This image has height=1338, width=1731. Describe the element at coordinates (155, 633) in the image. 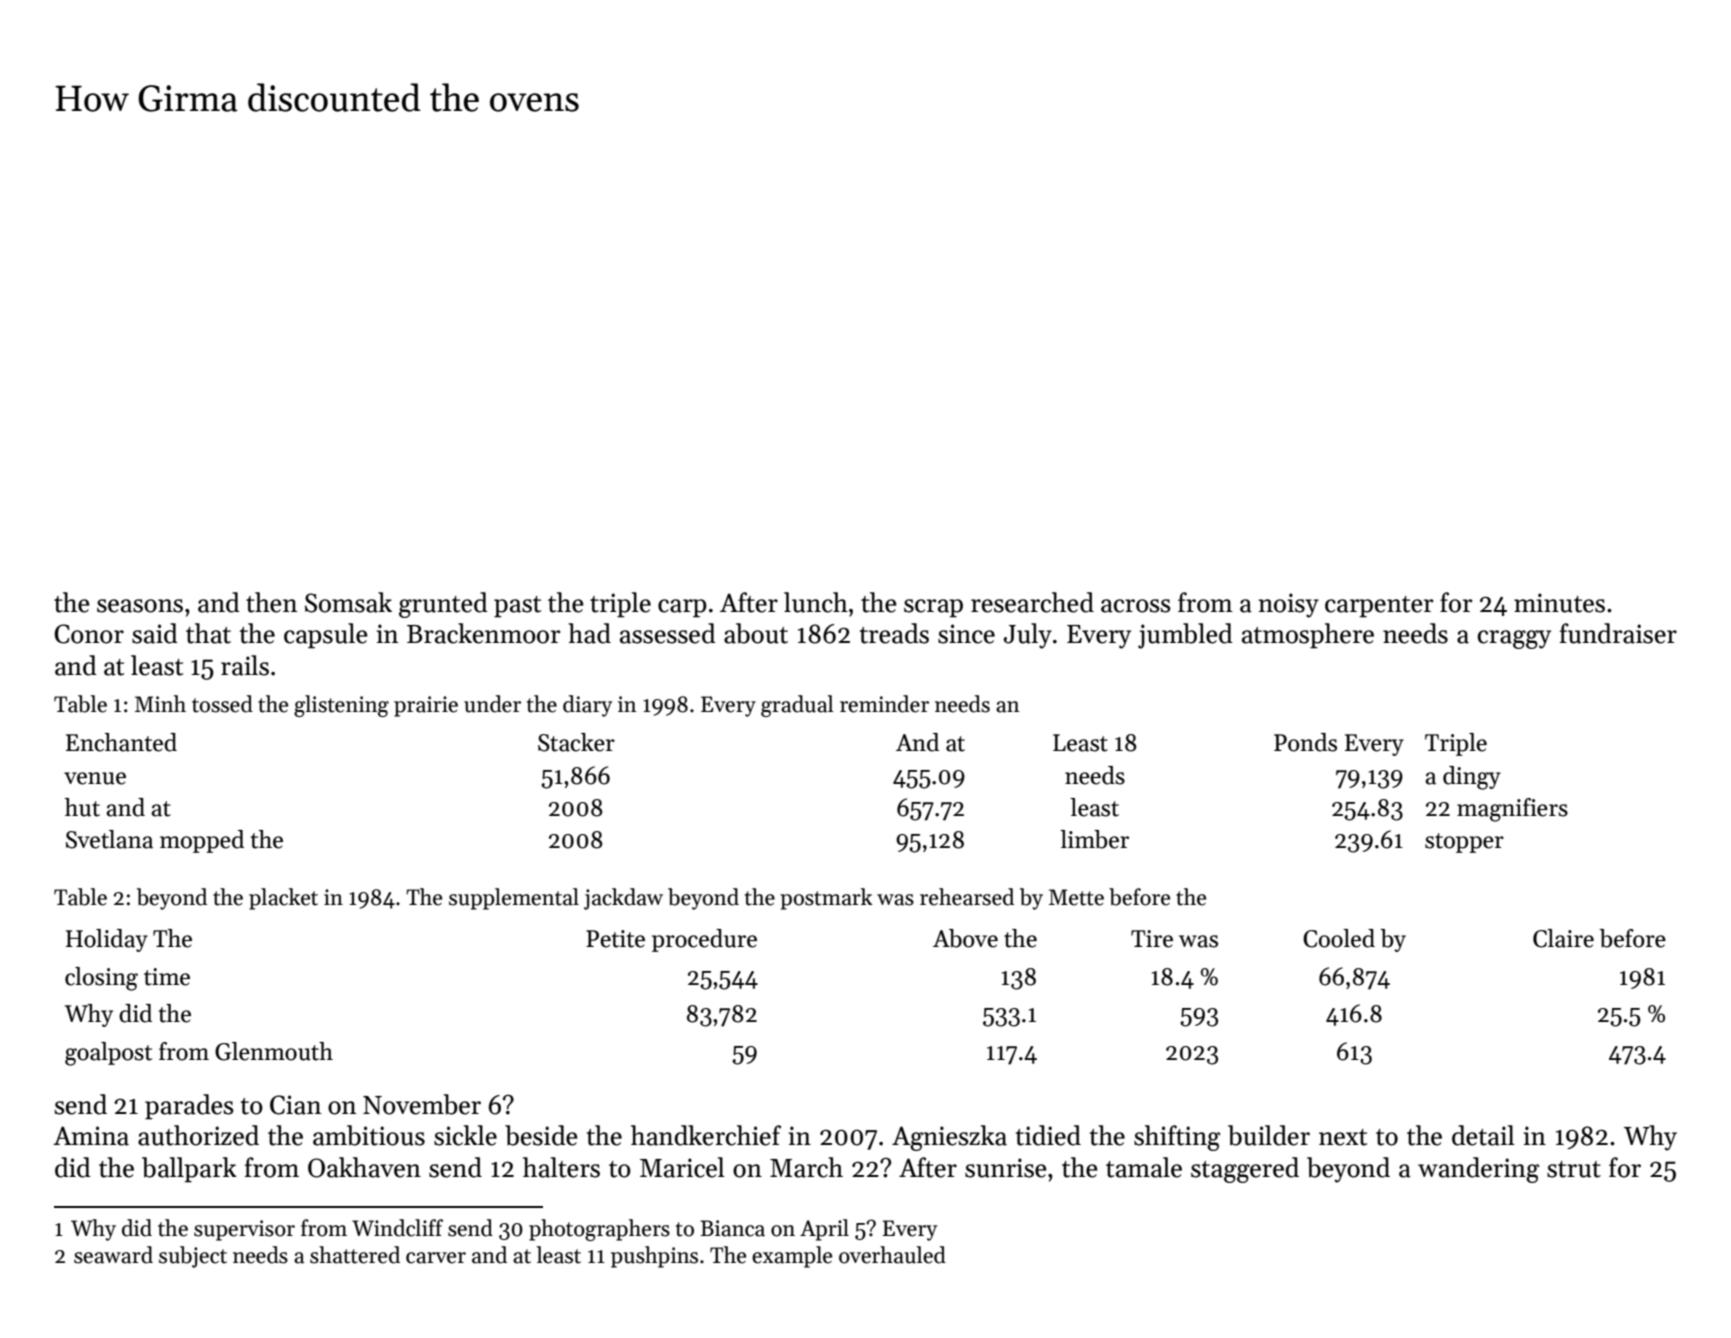

I see `said` at that location.
